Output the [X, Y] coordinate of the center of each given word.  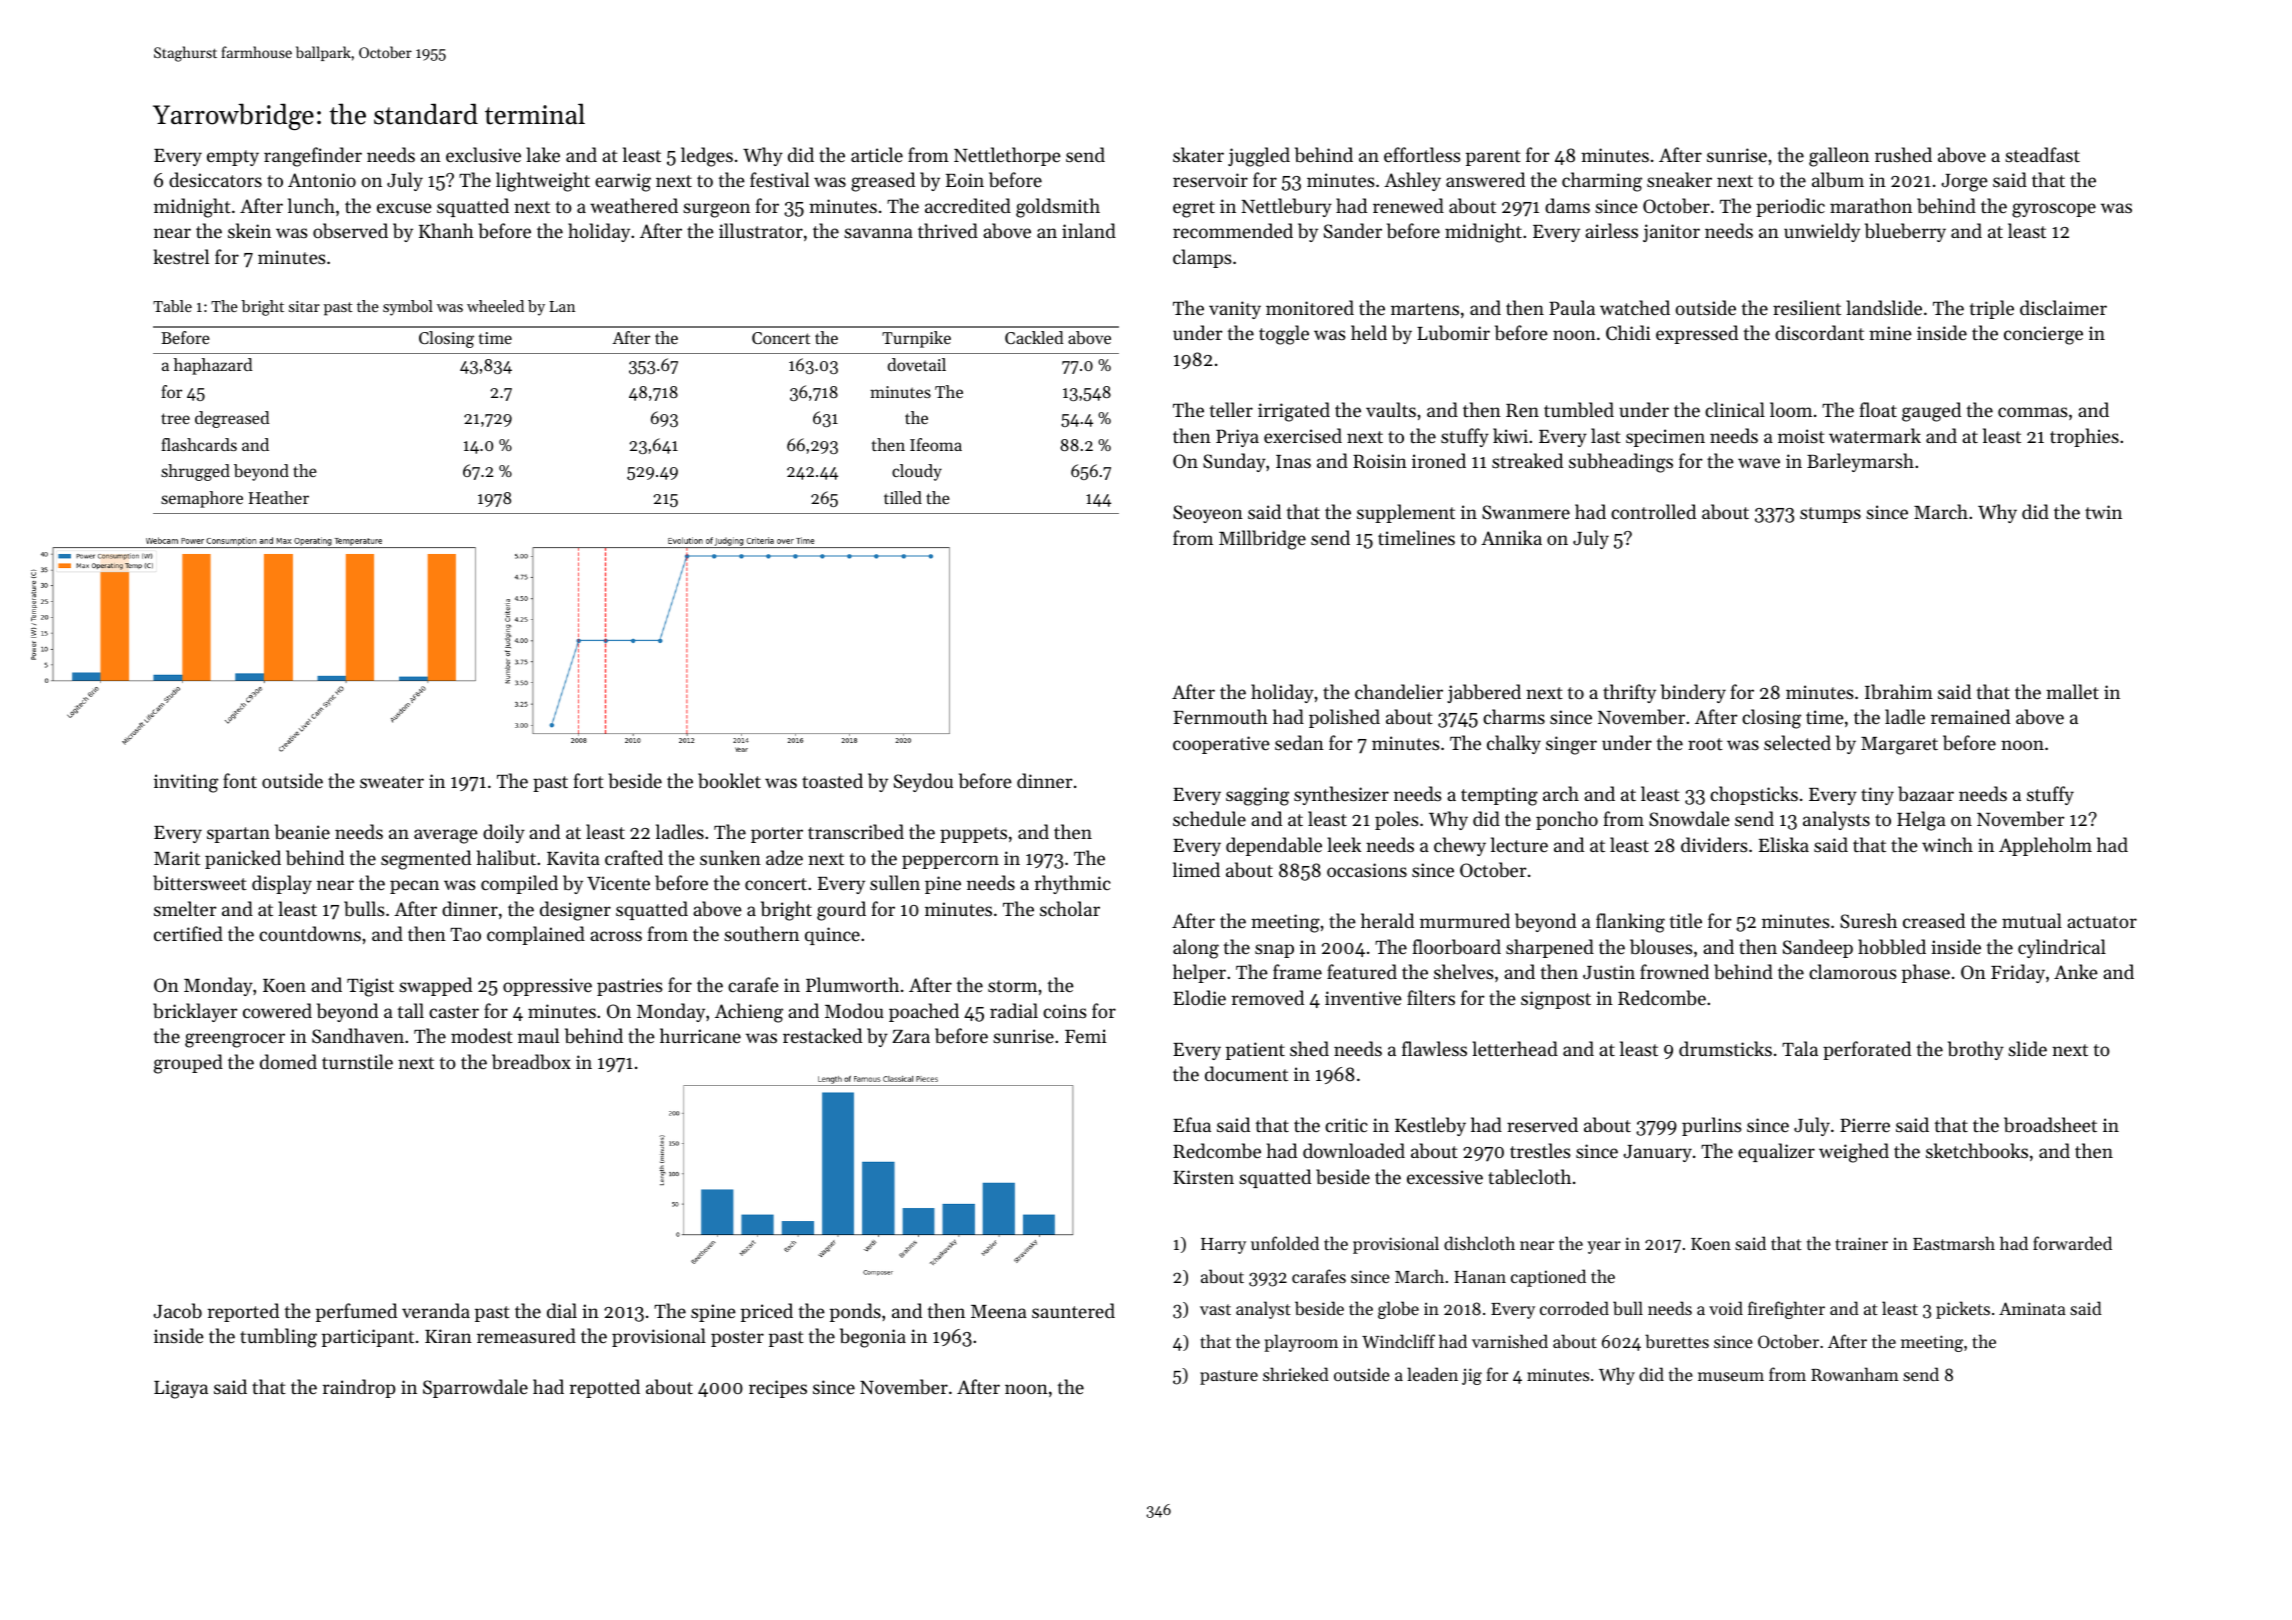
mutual [2032, 920]
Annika [1511, 537]
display [282, 884]
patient [1255, 1051]
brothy [1976, 1050]
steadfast [2042, 154]
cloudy [917, 472]
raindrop [359, 1388]
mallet [2072, 691]
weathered [634, 205]
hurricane [700, 1035]
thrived [948, 230]
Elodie [1199, 997]
